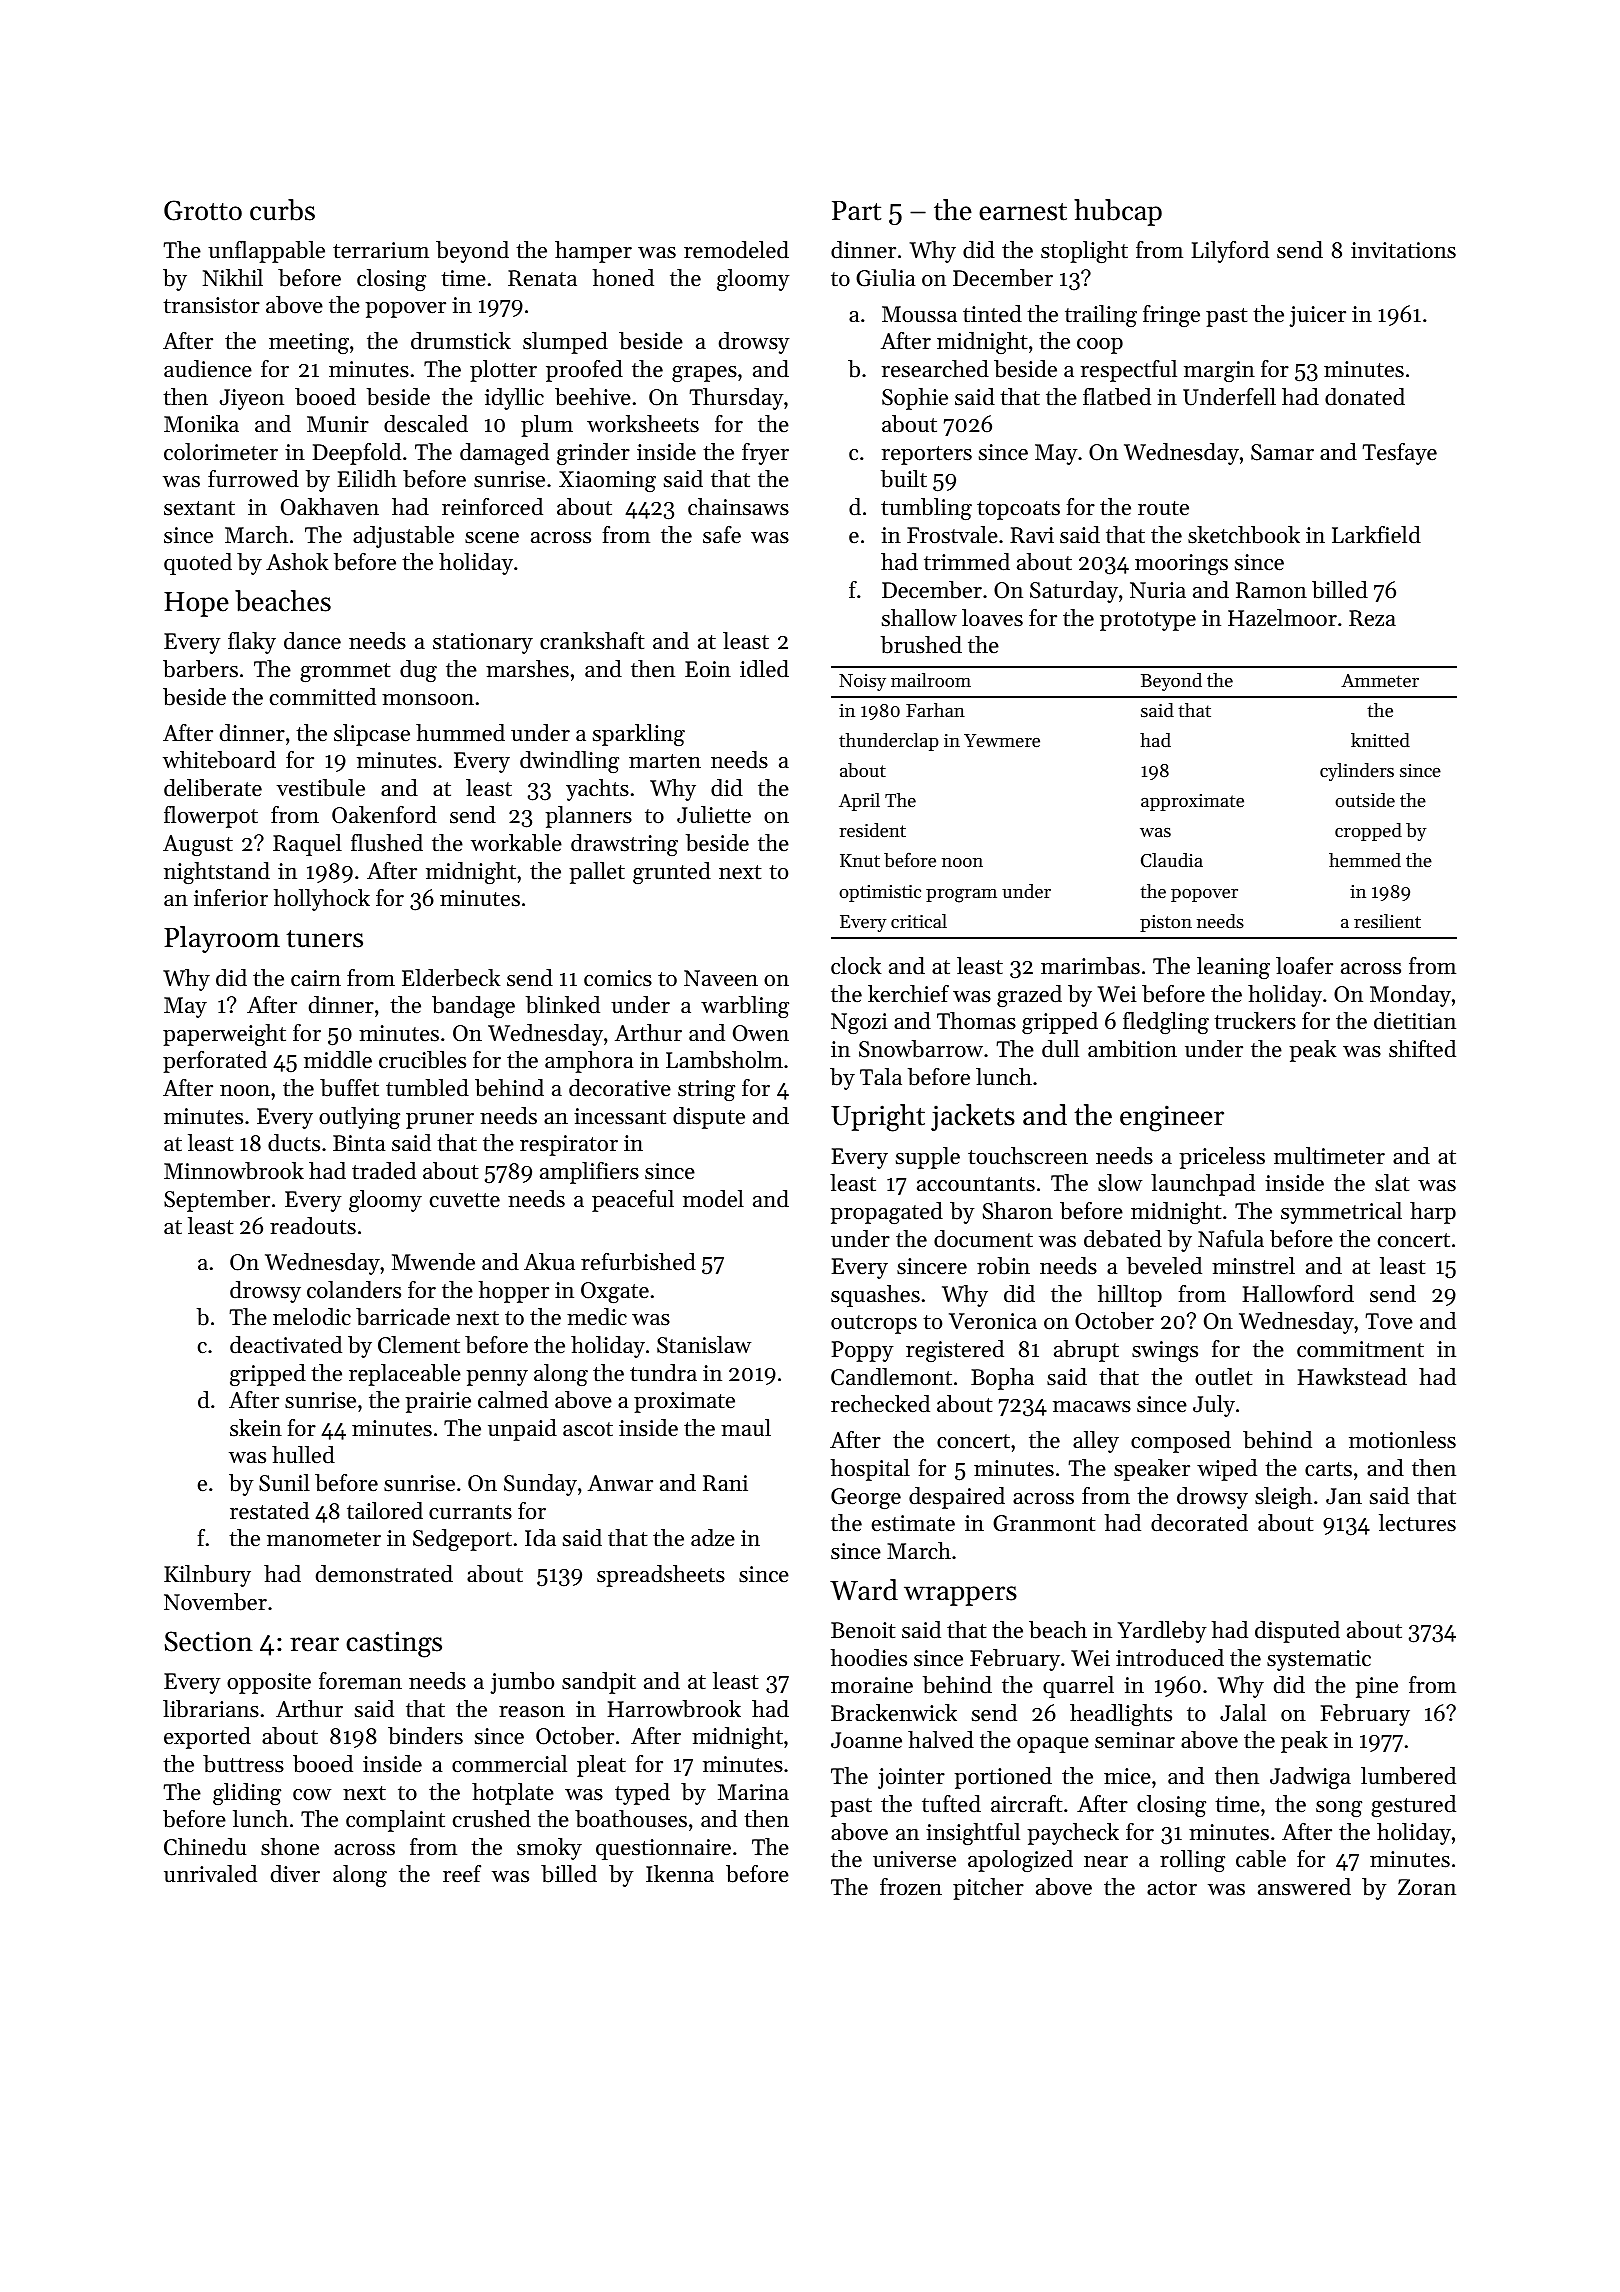 This page has width=1620, height=2292. Describe the element at coordinates (1118, 212) in the page. I see `hubcap` at that location.
